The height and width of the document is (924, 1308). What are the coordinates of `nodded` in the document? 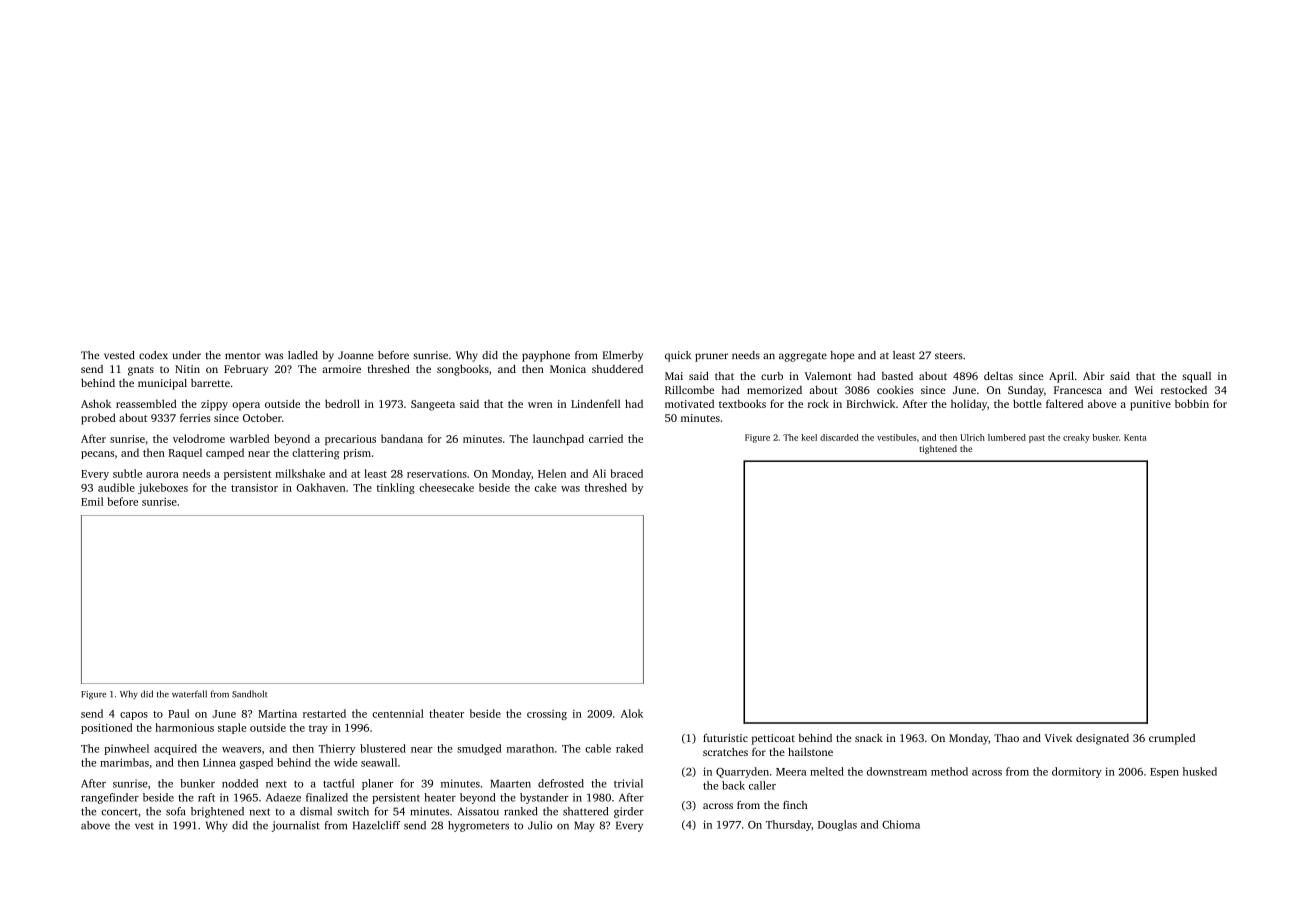 It's located at (240, 783).
